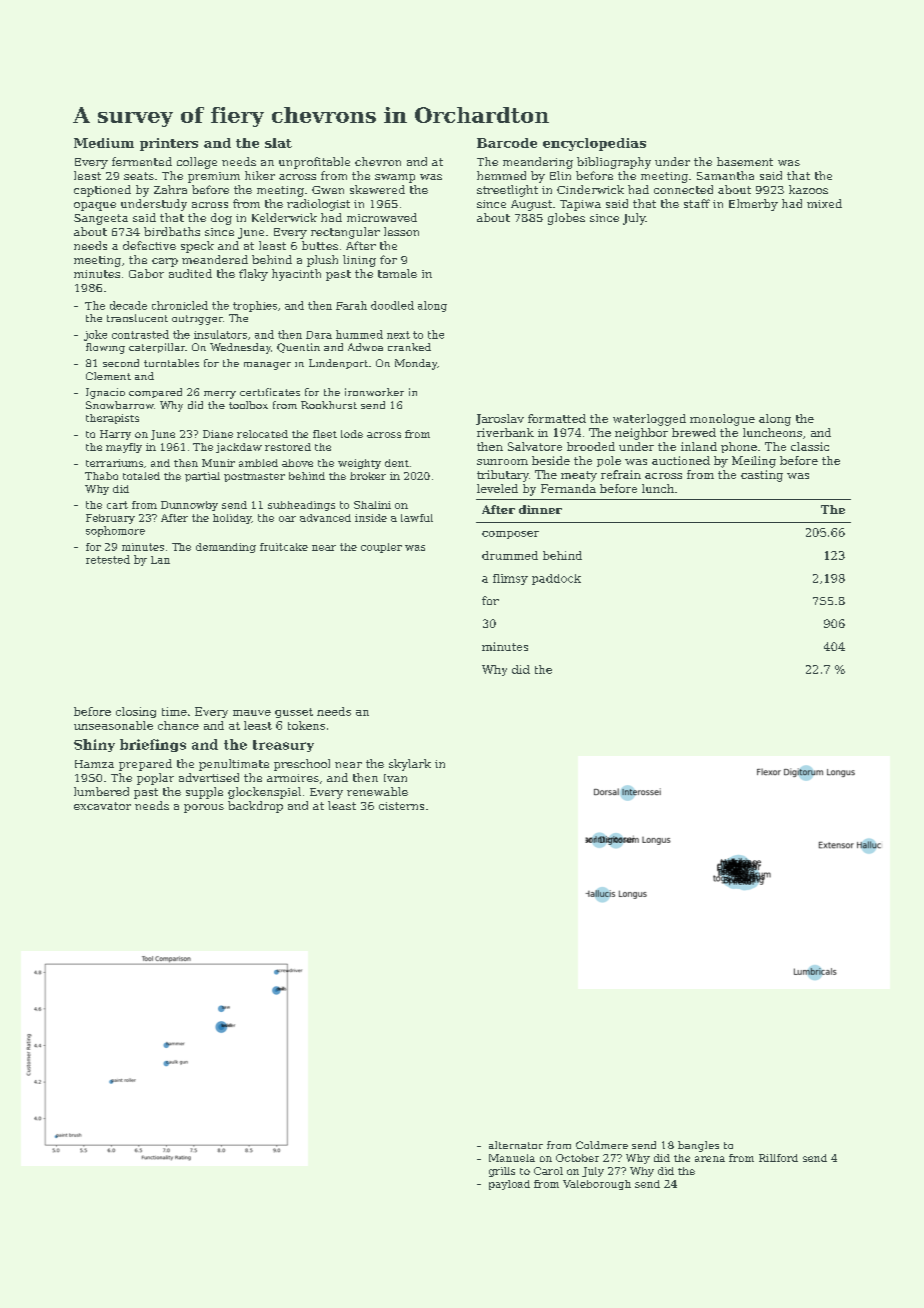 This image has height=1308, width=924. I want to click on grills, so click(502, 1172).
